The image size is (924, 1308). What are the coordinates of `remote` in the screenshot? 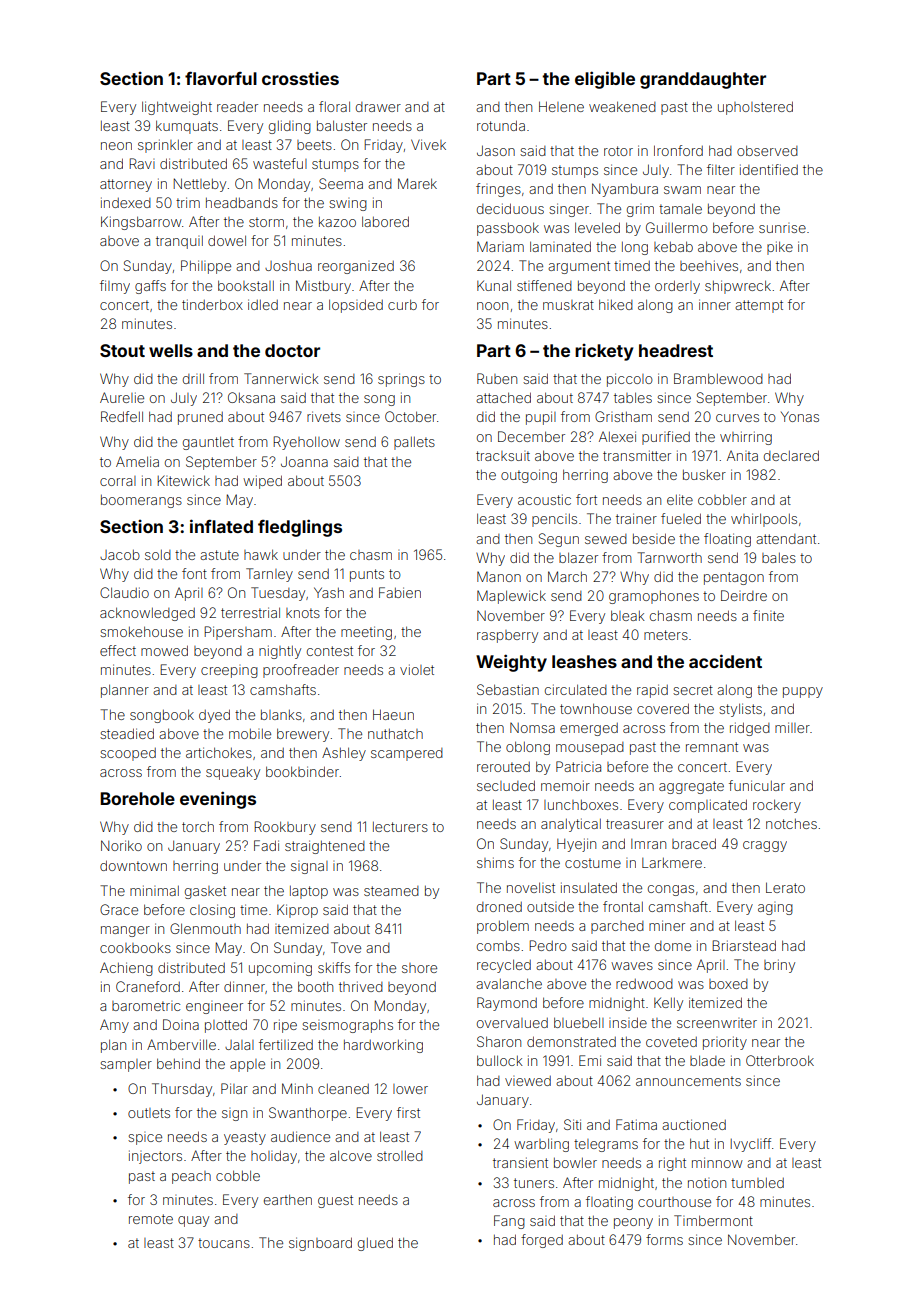 It's located at (151, 1219).
